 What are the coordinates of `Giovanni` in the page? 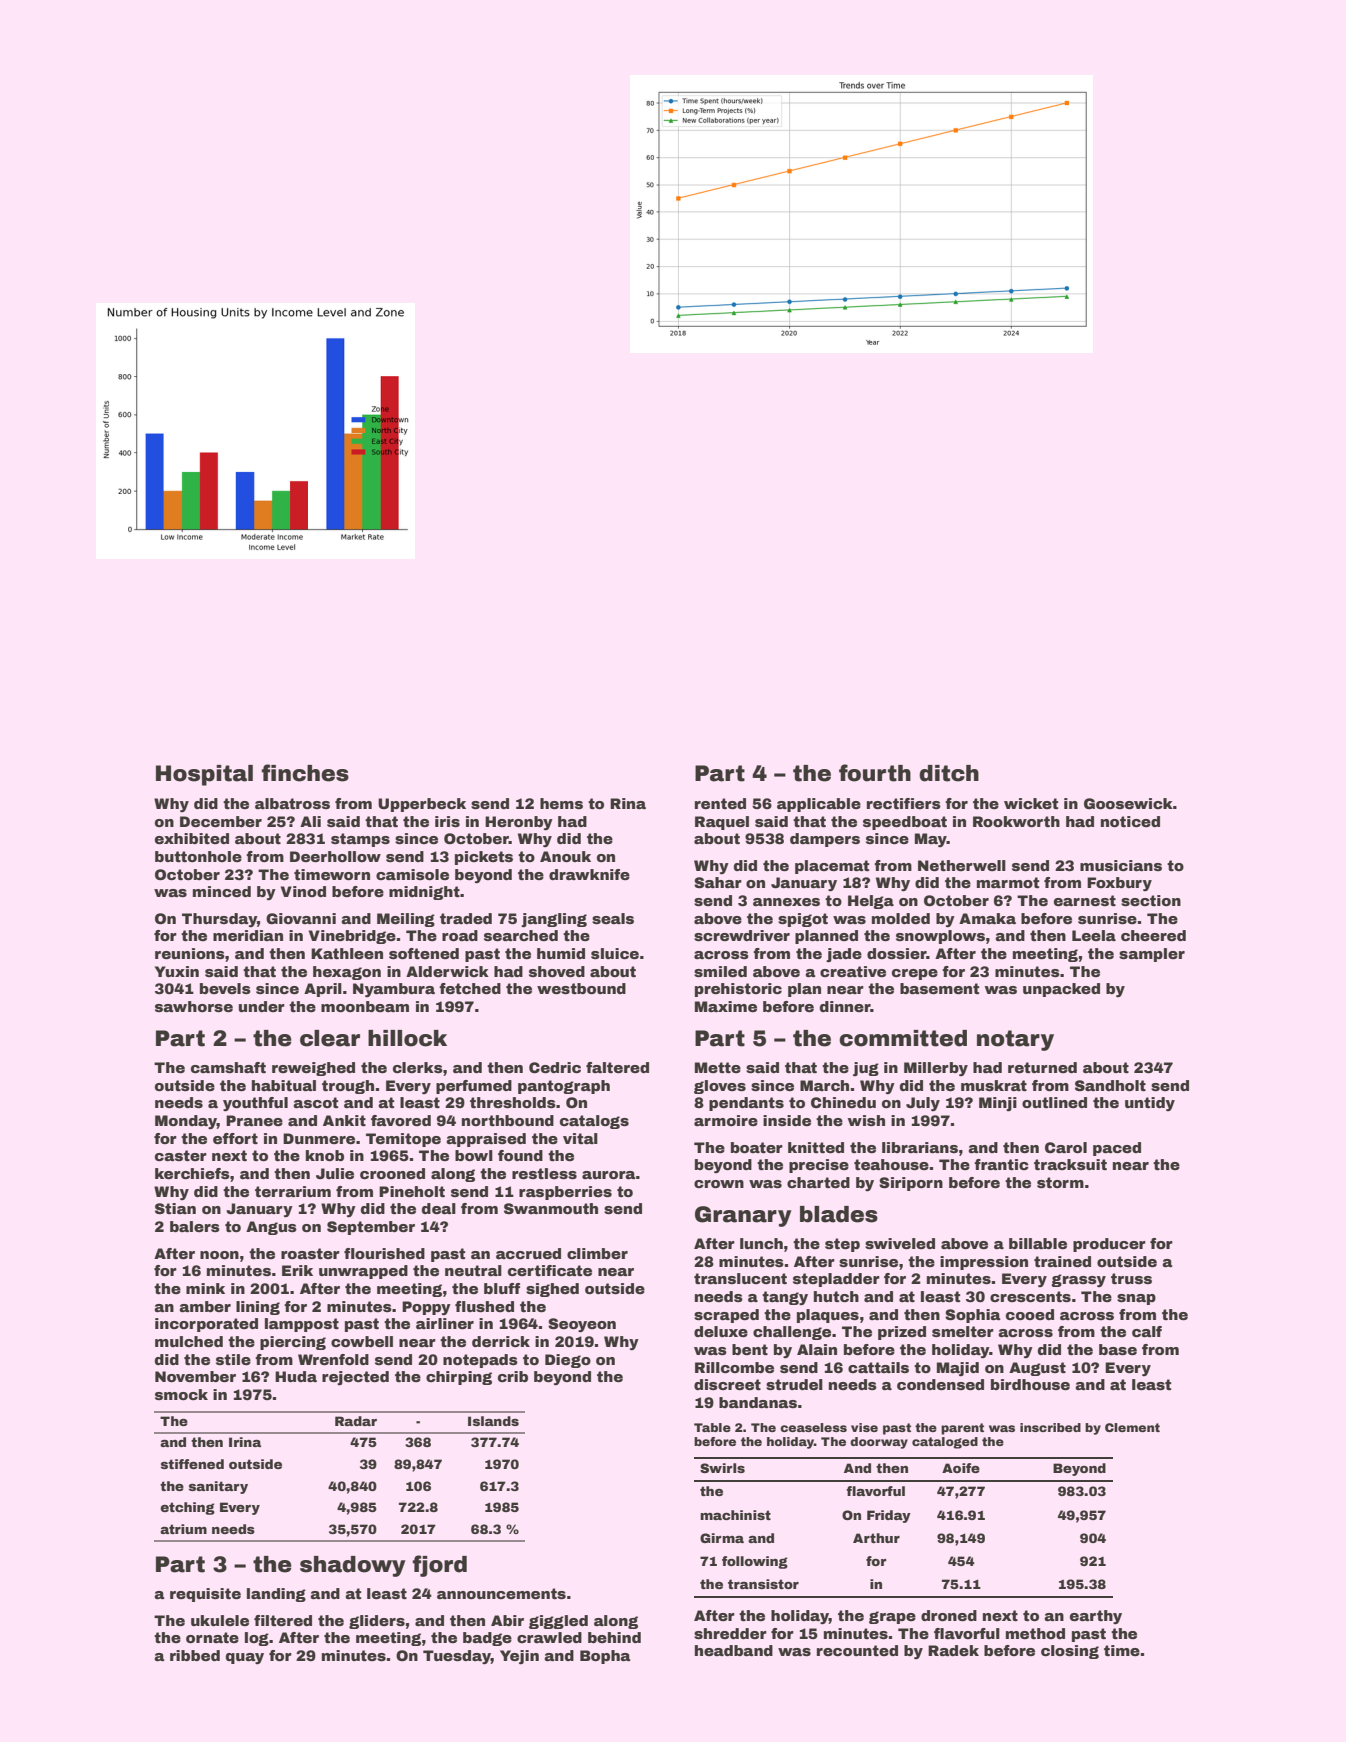 It's located at (301, 918).
